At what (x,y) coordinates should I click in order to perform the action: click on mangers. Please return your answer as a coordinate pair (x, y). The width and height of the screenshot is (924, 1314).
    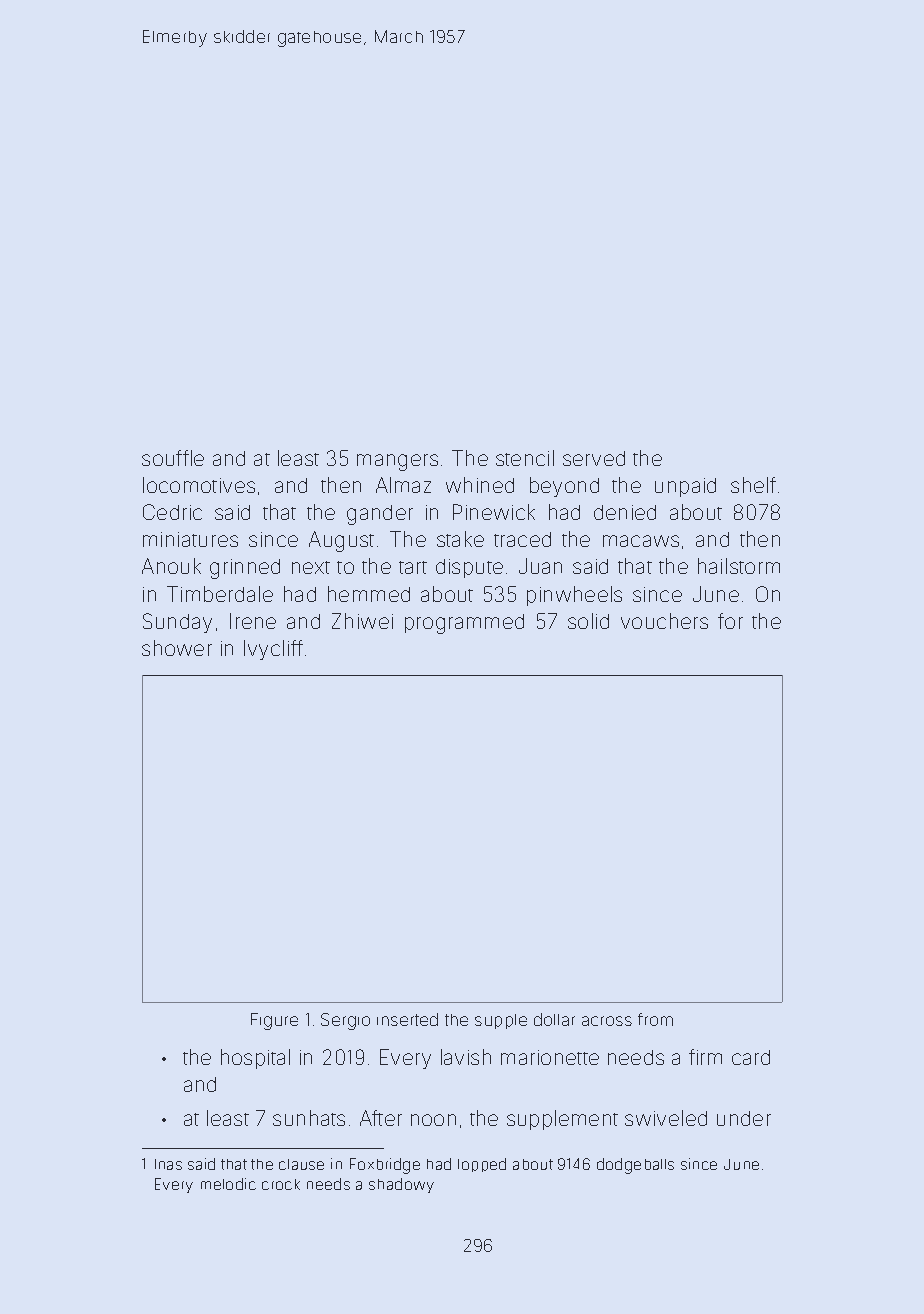
    Looking at the image, I should click on (397, 462).
